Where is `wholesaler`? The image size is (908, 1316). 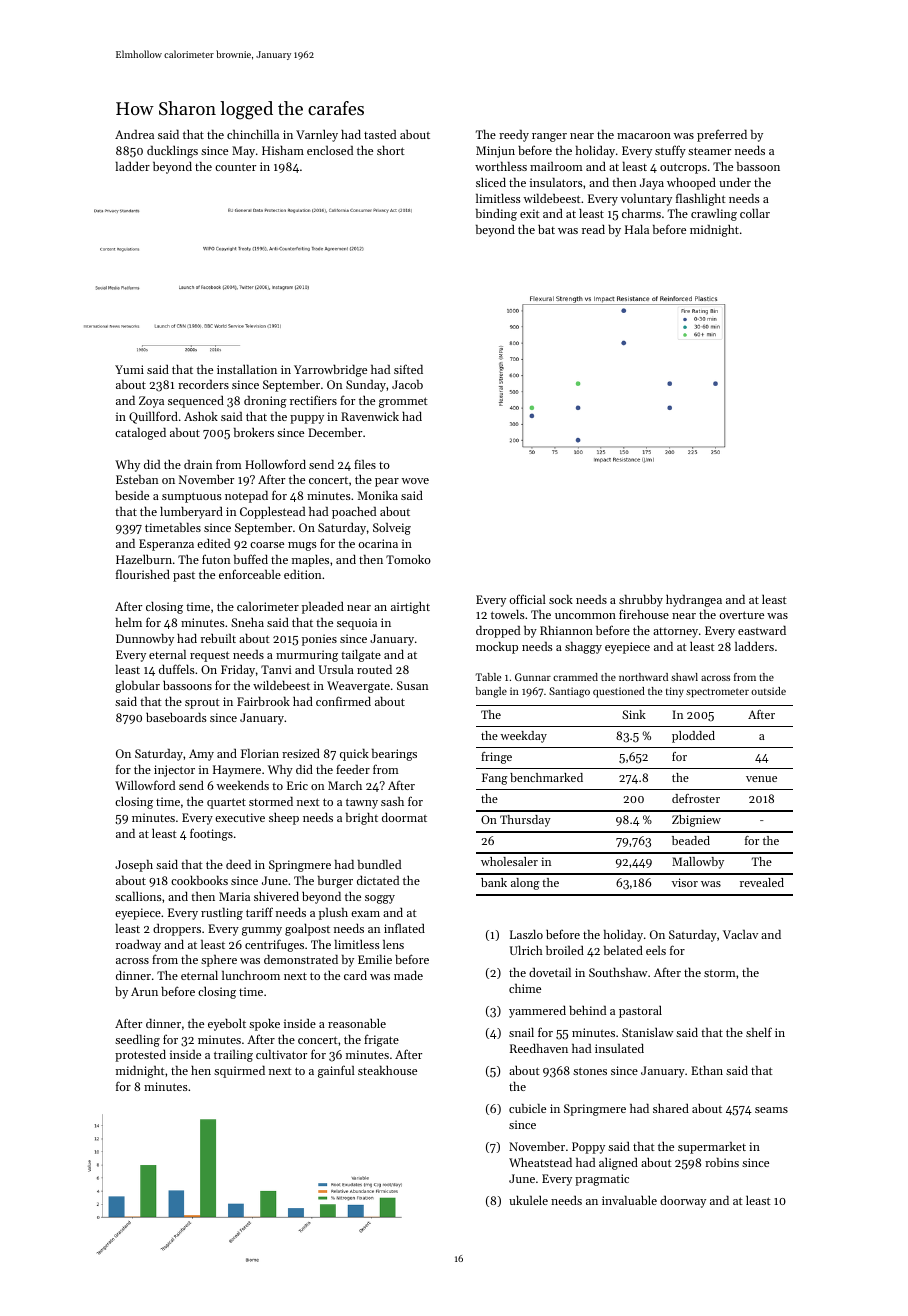 wholesaler is located at coordinates (509, 861).
